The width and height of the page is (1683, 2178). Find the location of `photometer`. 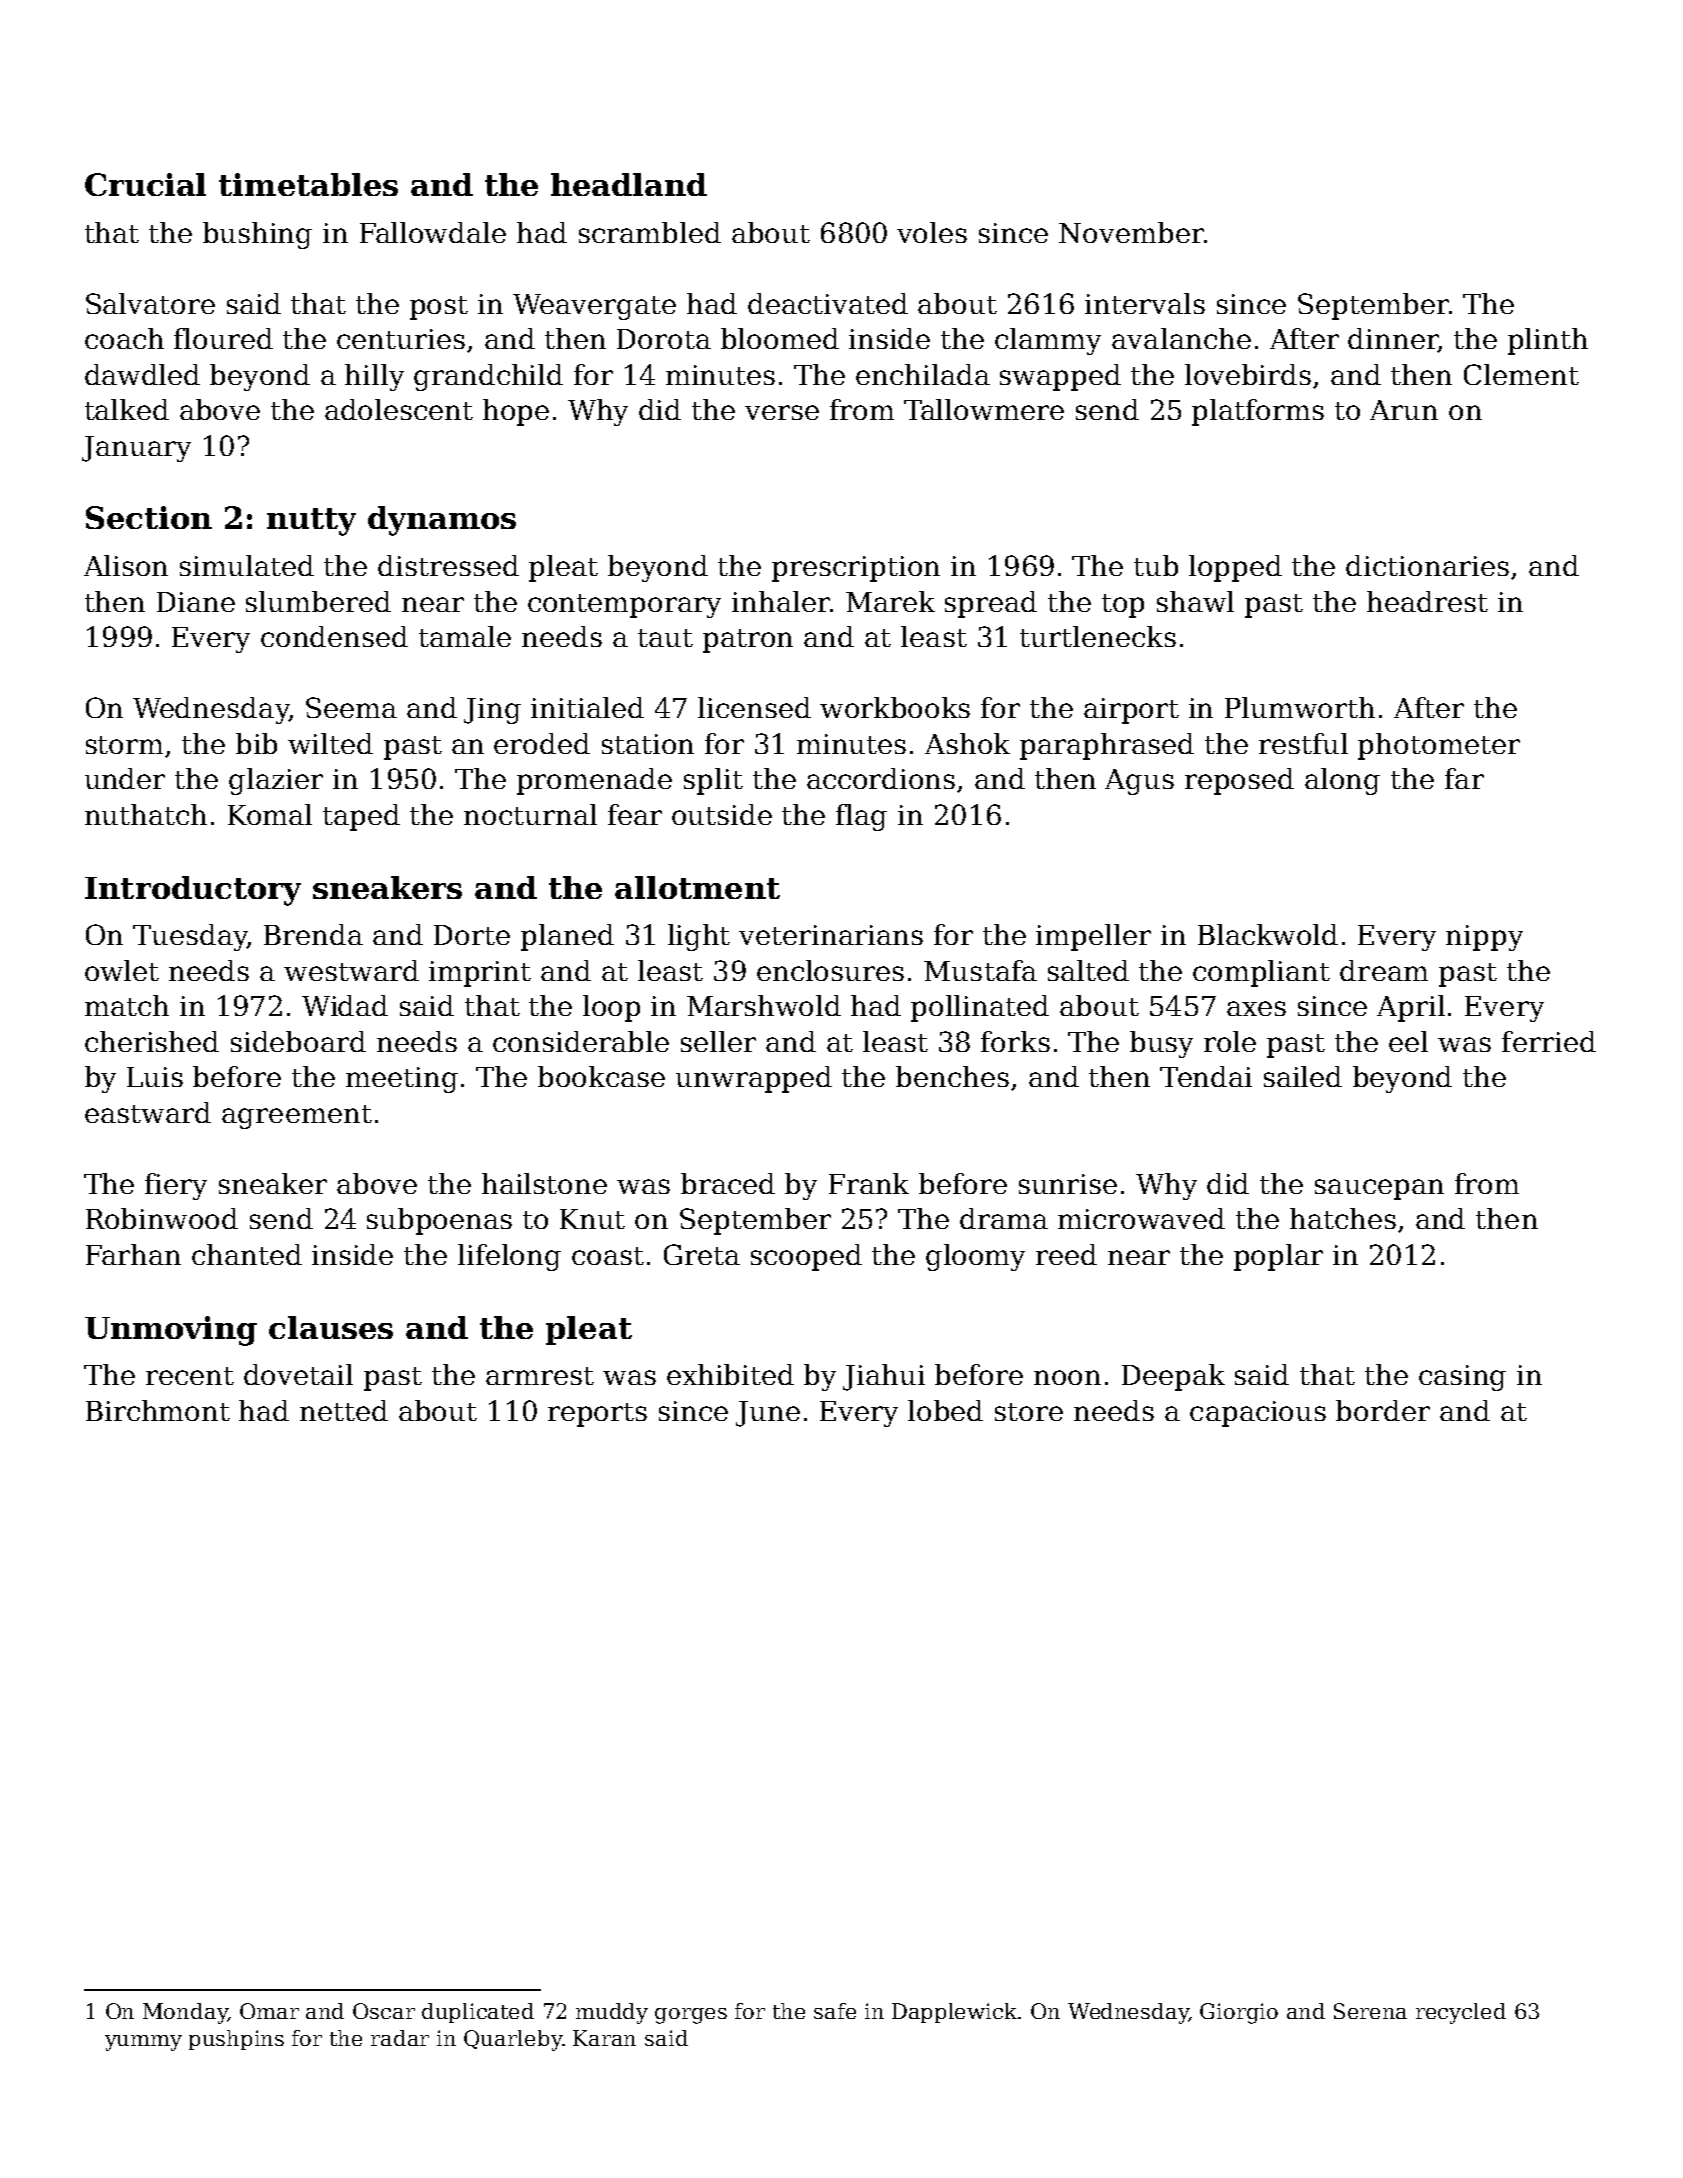

photometer is located at coordinates (1439, 746).
